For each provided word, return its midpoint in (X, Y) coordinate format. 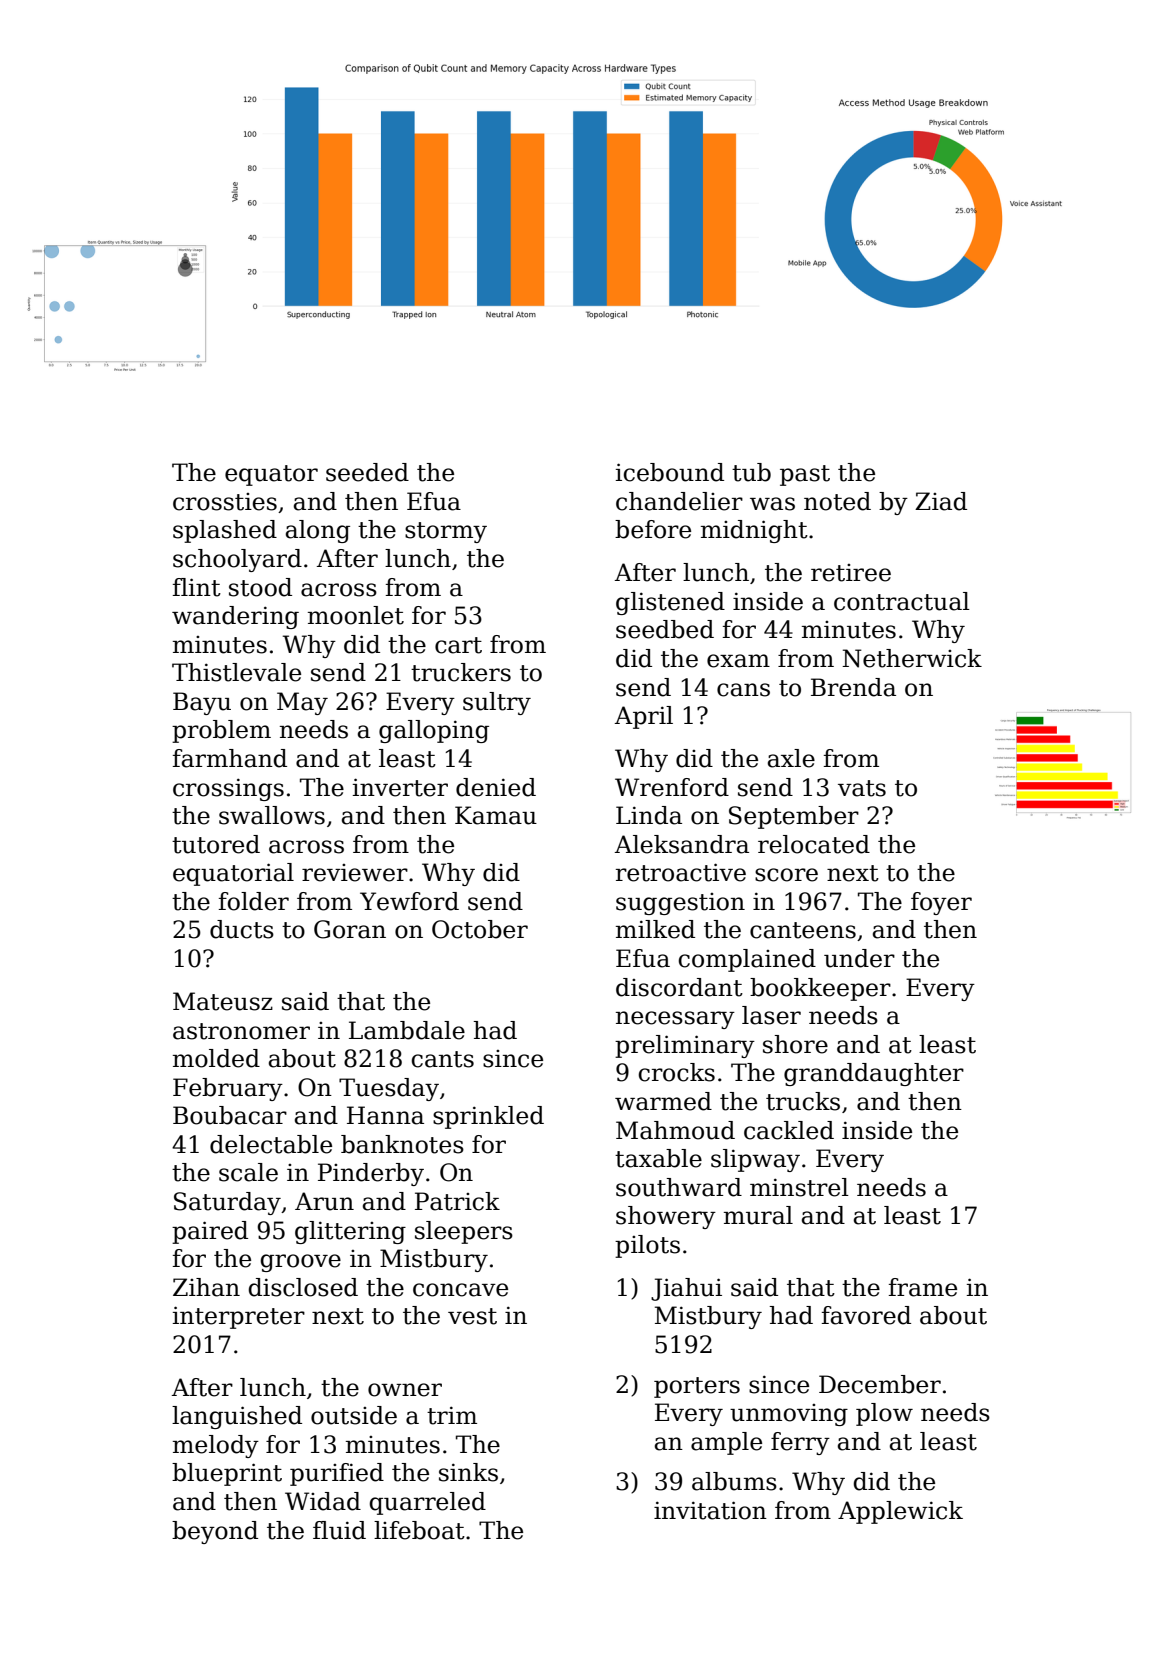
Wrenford (672, 787)
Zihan (206, 1287)
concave (460, 1290)
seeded (367, 472)
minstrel (799, 1187)
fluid (339, 1530)
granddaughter (874, 1074)
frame (923, 1287)
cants (443, 1059)
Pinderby (371, 1174)
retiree (851, 573)
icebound (670, 472)
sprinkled (488, 1117)
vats (862, 788)
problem (221, 731)
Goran (350, 929)
